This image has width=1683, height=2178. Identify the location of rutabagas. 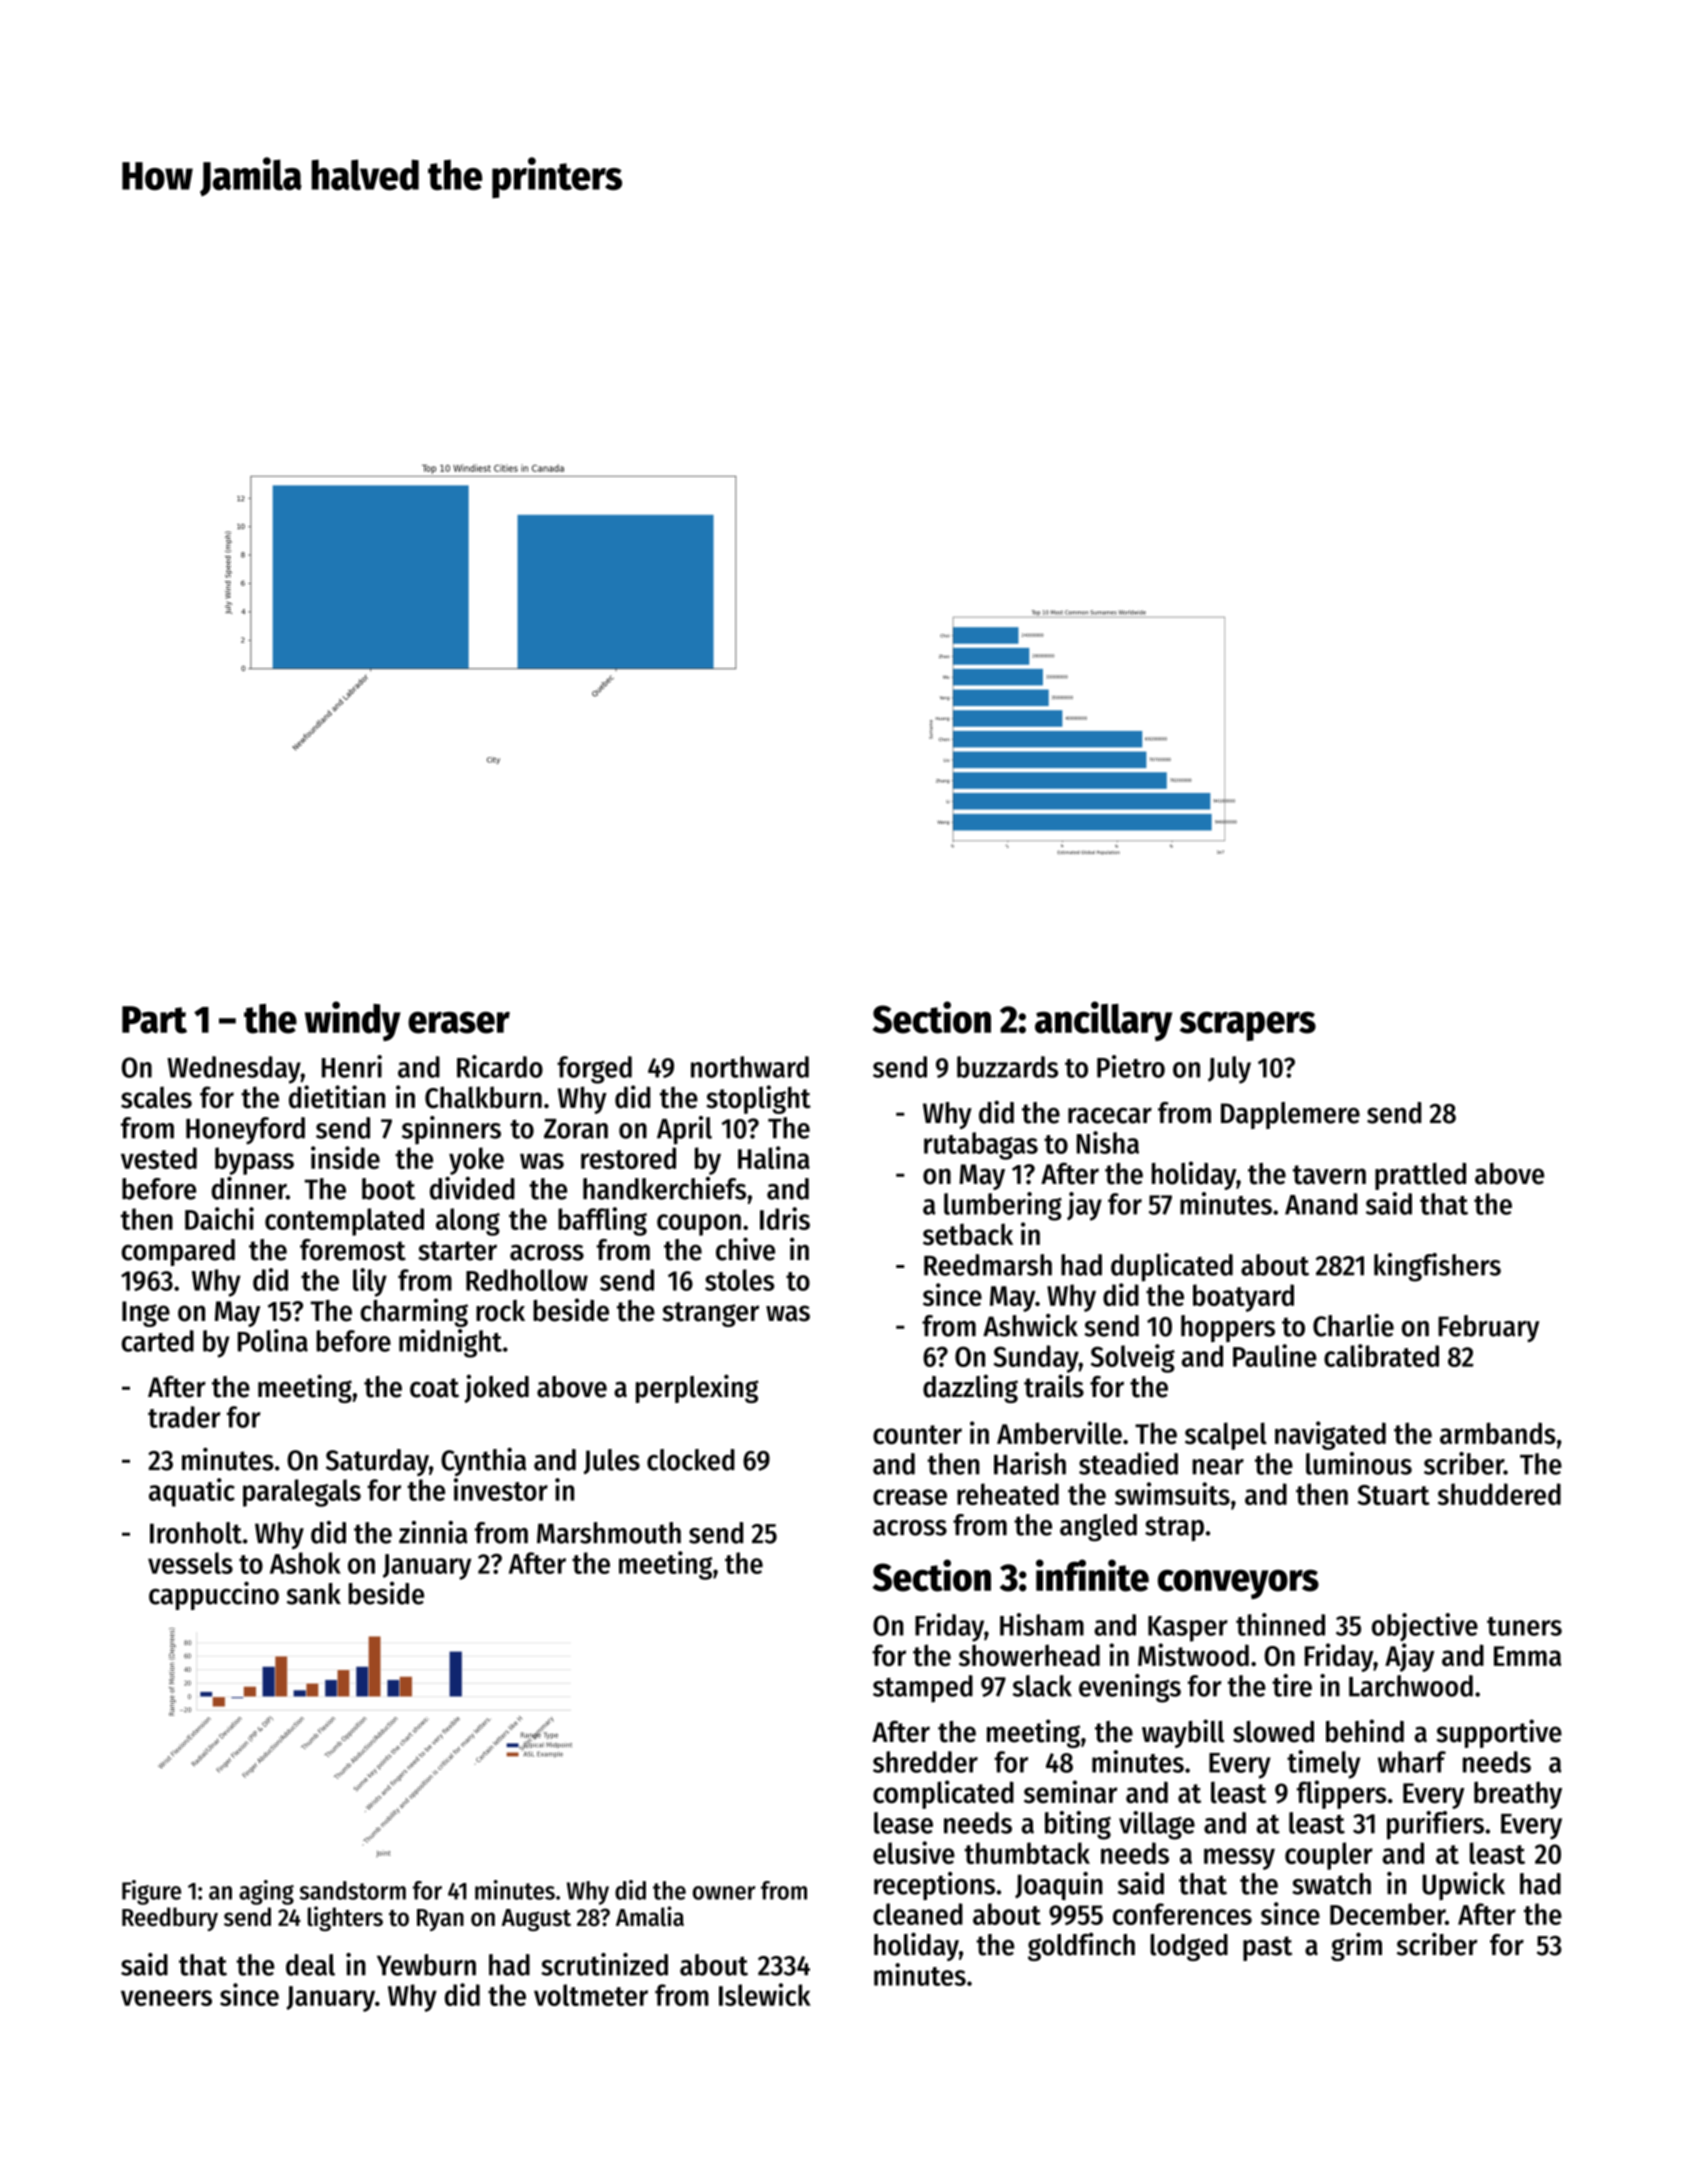
(981, 1146).
